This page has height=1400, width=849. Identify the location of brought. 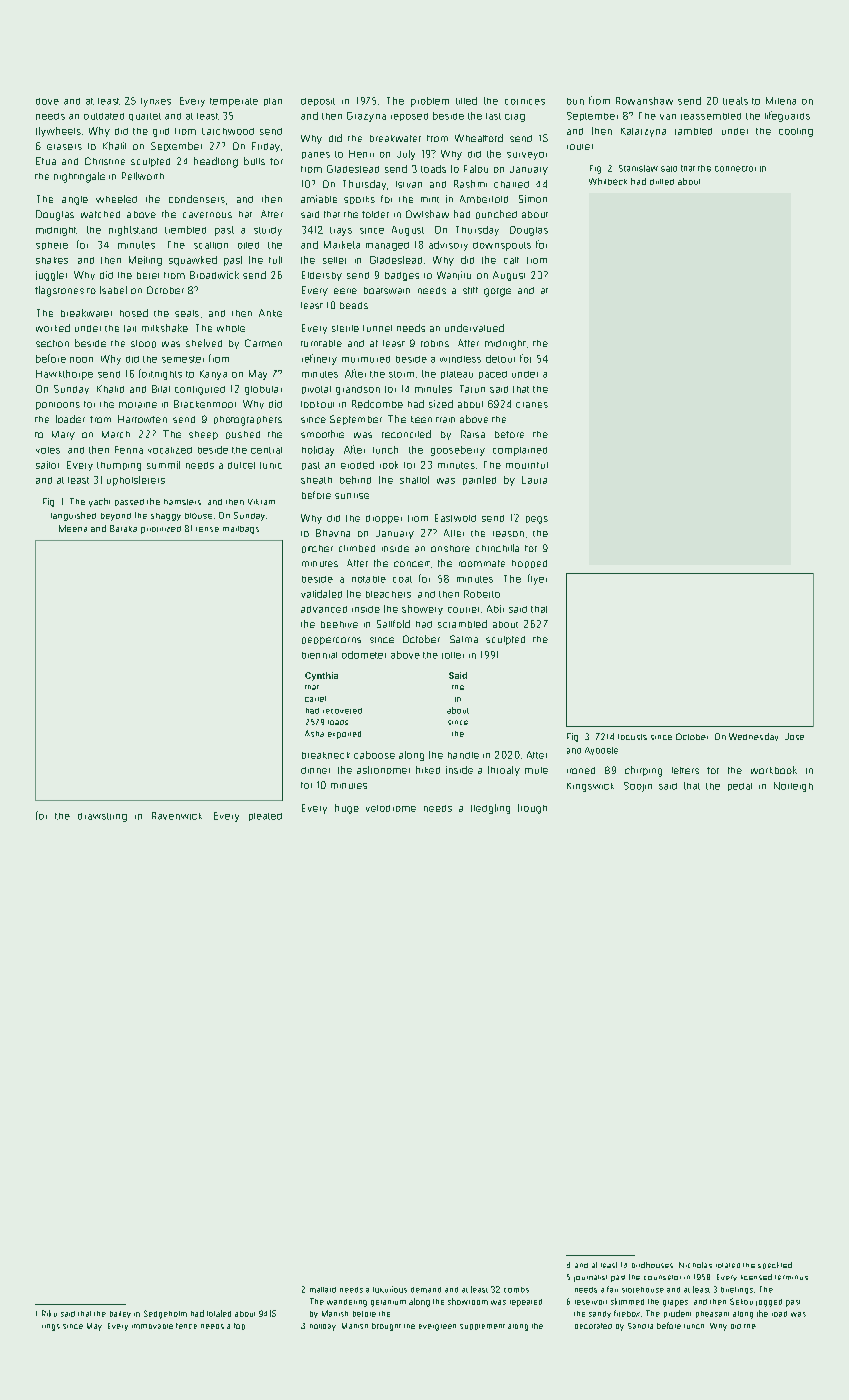
(386, 1327).
